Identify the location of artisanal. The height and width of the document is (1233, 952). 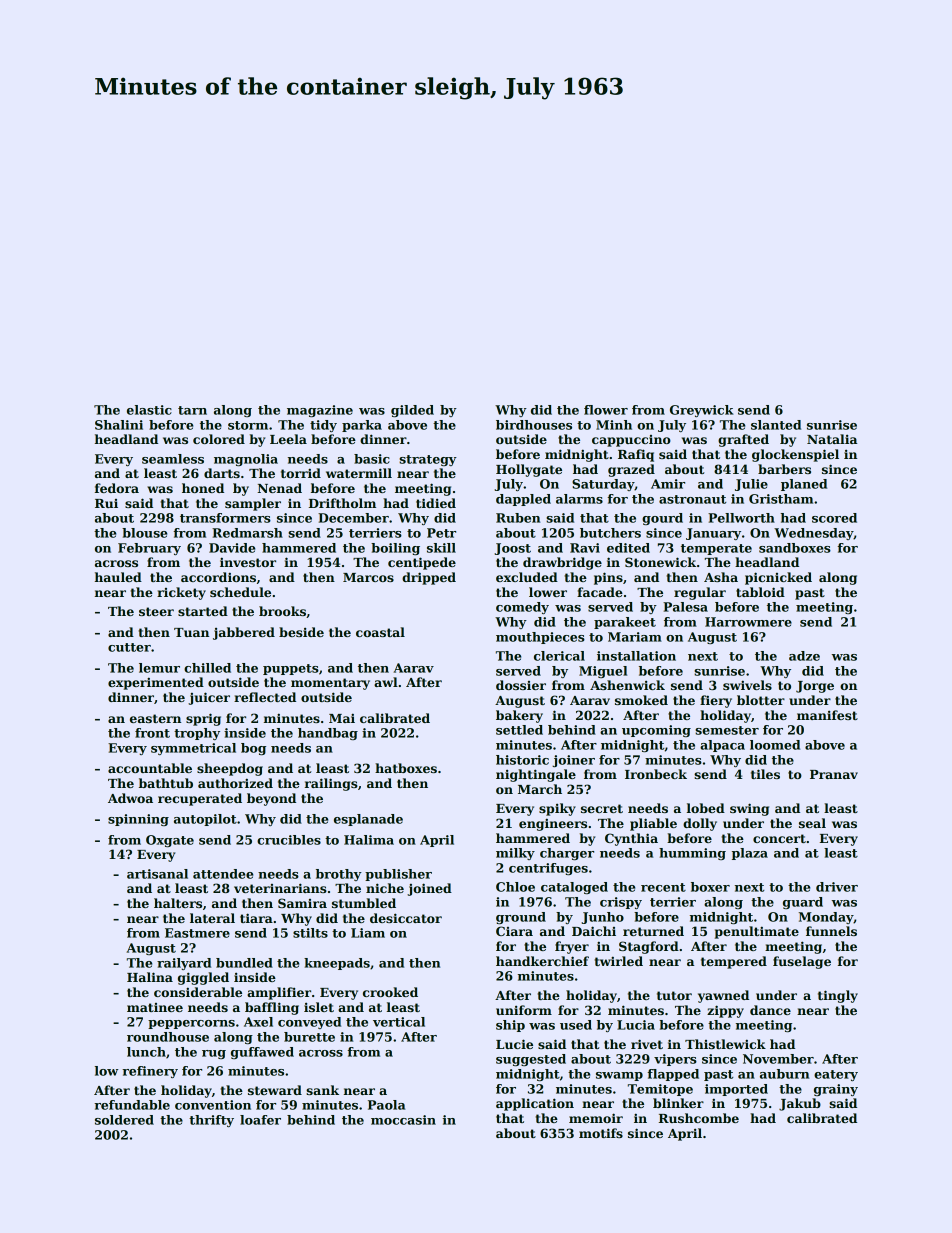
(157, 874).
